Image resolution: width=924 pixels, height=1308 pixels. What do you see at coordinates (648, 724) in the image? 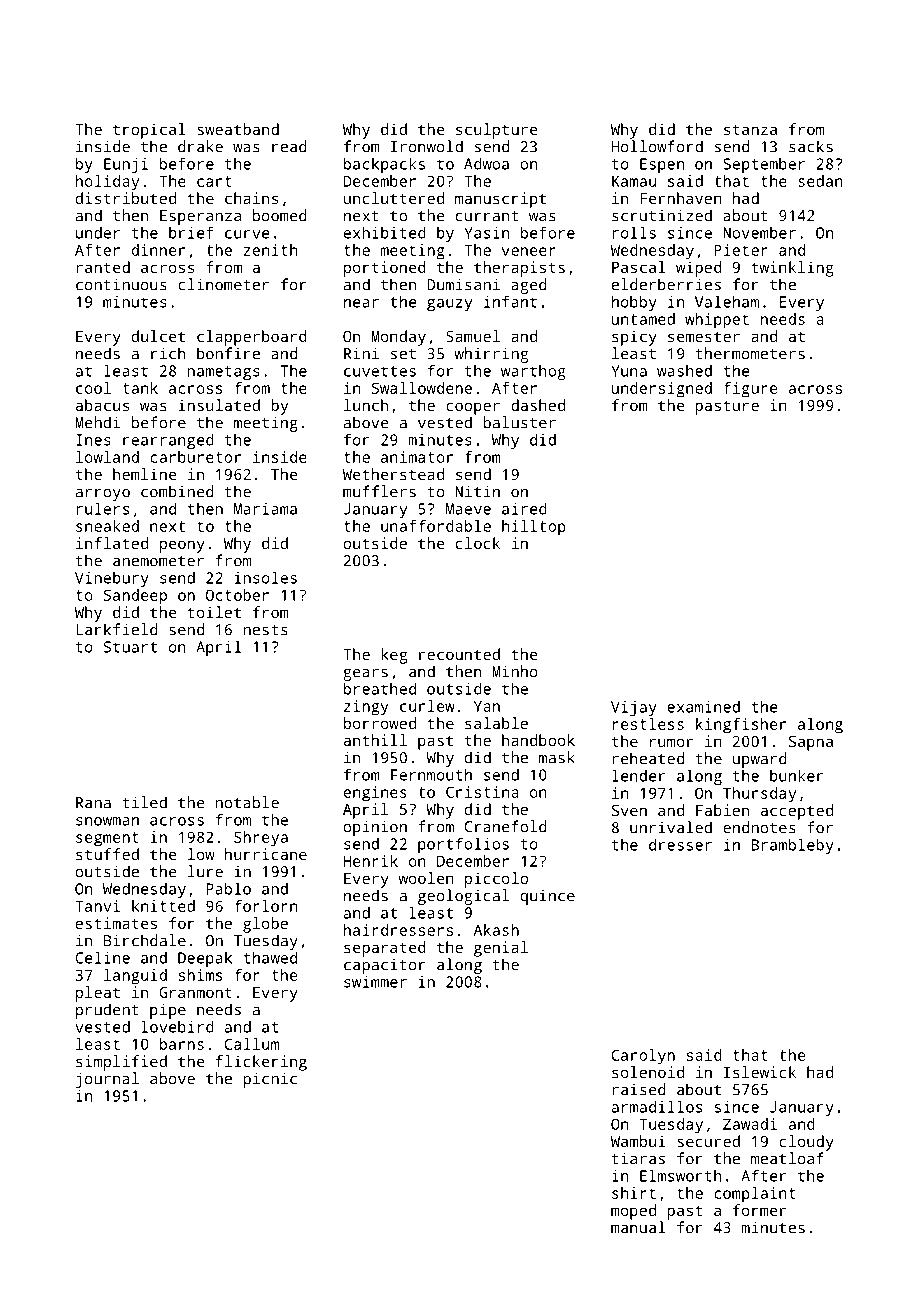
I see `restless` at bounding box center [648, 724].
